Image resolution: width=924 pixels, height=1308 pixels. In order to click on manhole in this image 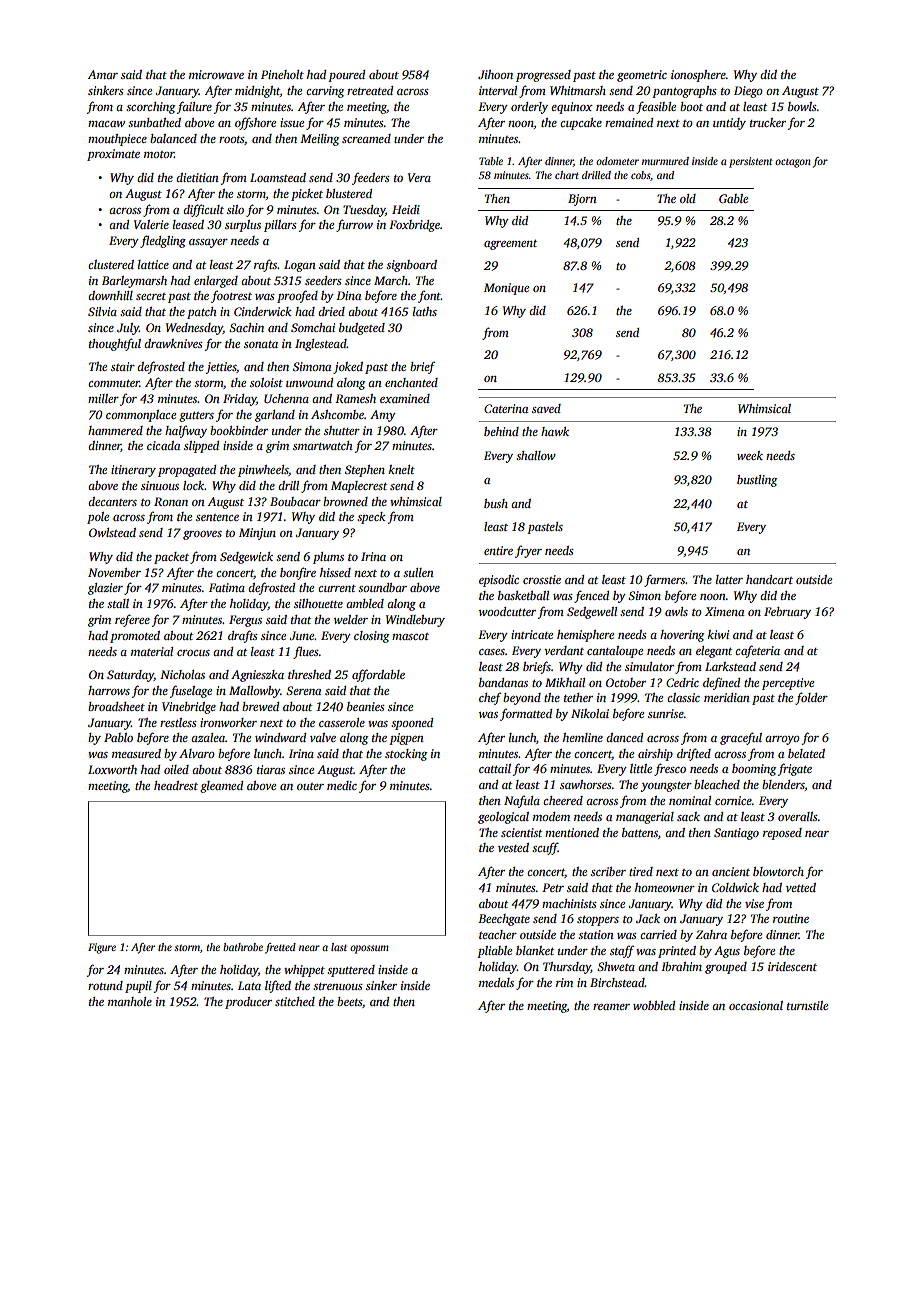, I will do `click(130, 1001)`.
